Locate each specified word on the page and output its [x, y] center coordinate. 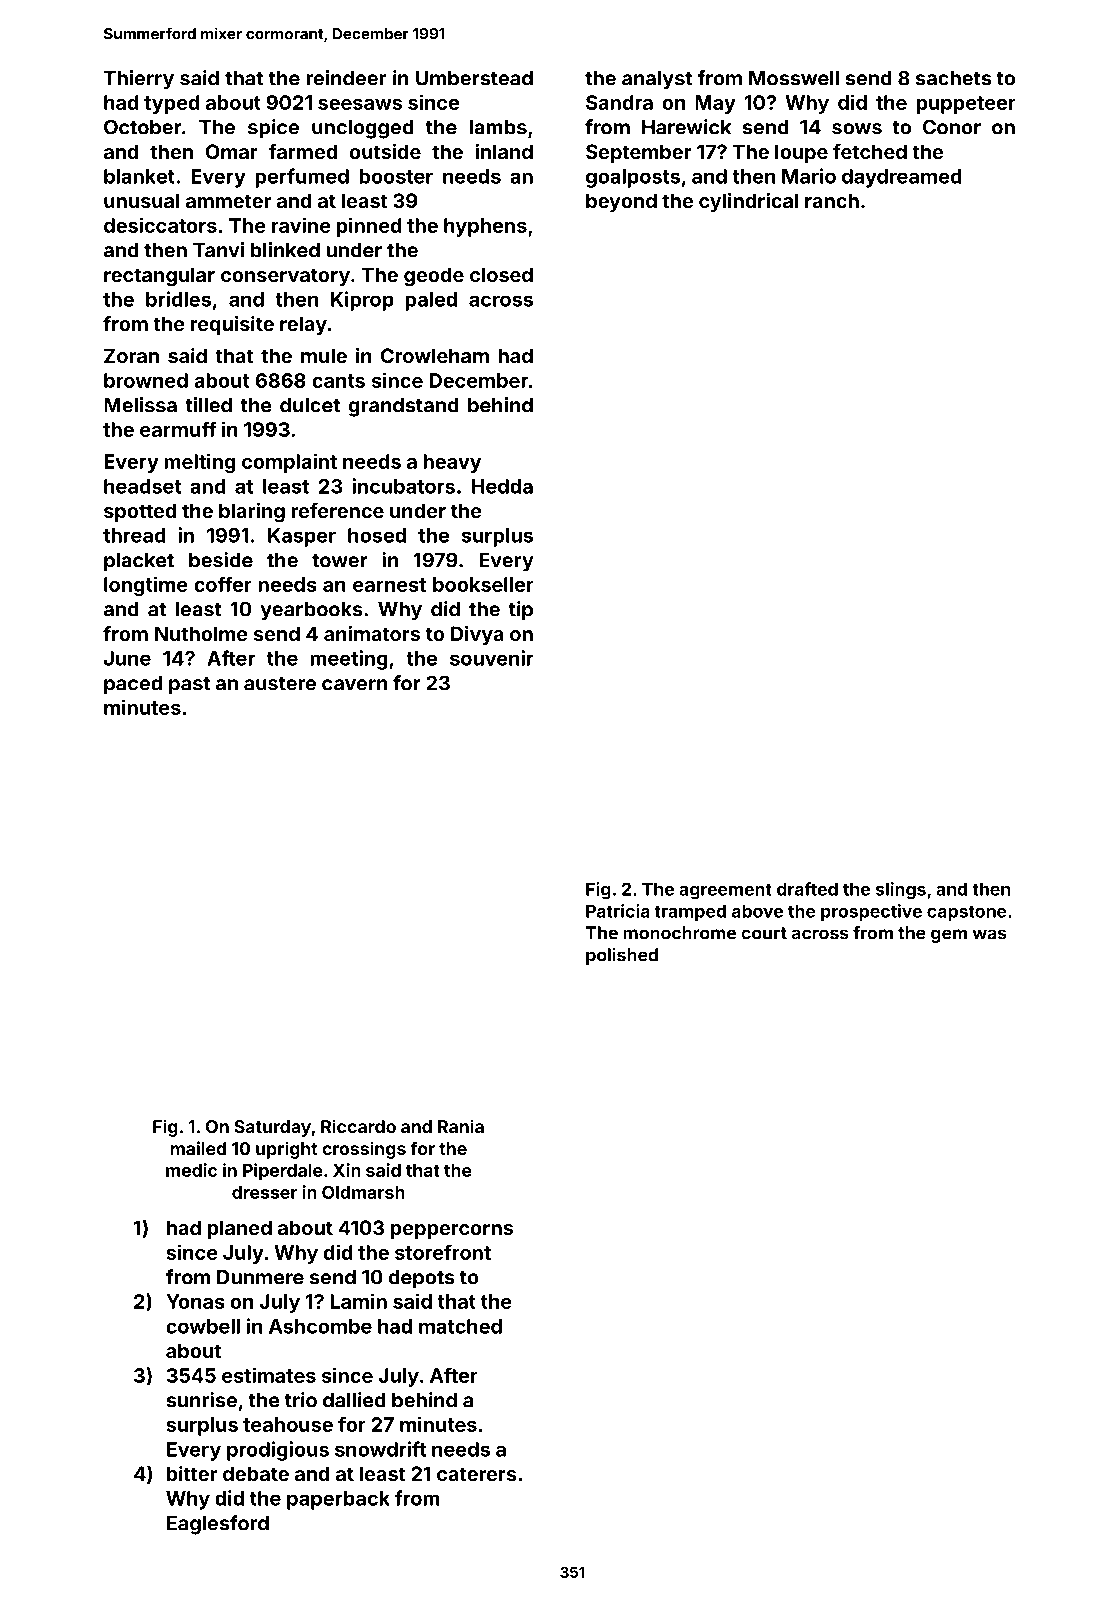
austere [280, 684]
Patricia [618, 911]
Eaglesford [218, 1525]
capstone [967, 913]
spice [273, 129]
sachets [953, 78]
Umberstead [474, 78]
